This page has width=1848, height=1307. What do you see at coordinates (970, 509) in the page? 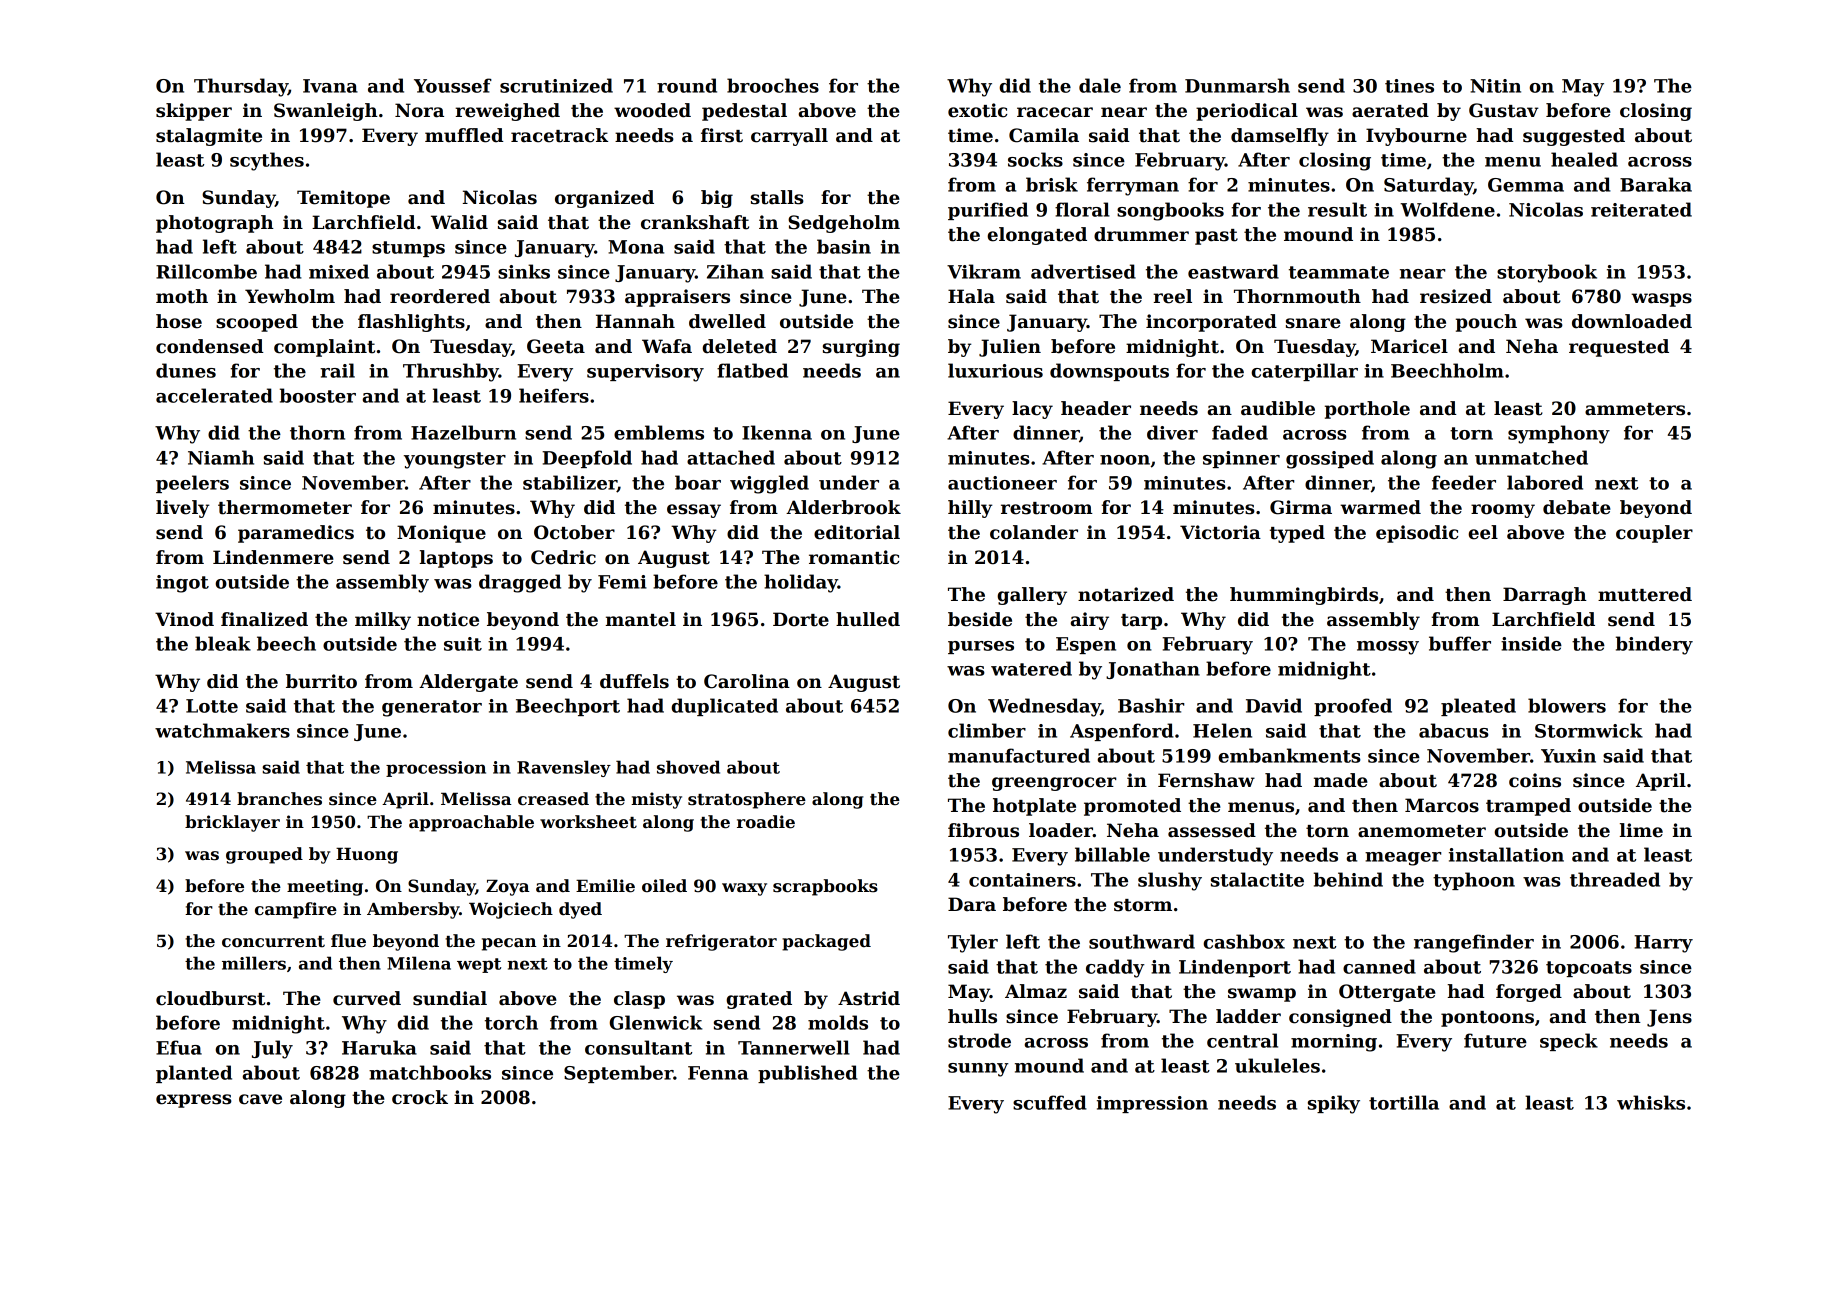
I see `hilly` at bounding box center [970, 509].
